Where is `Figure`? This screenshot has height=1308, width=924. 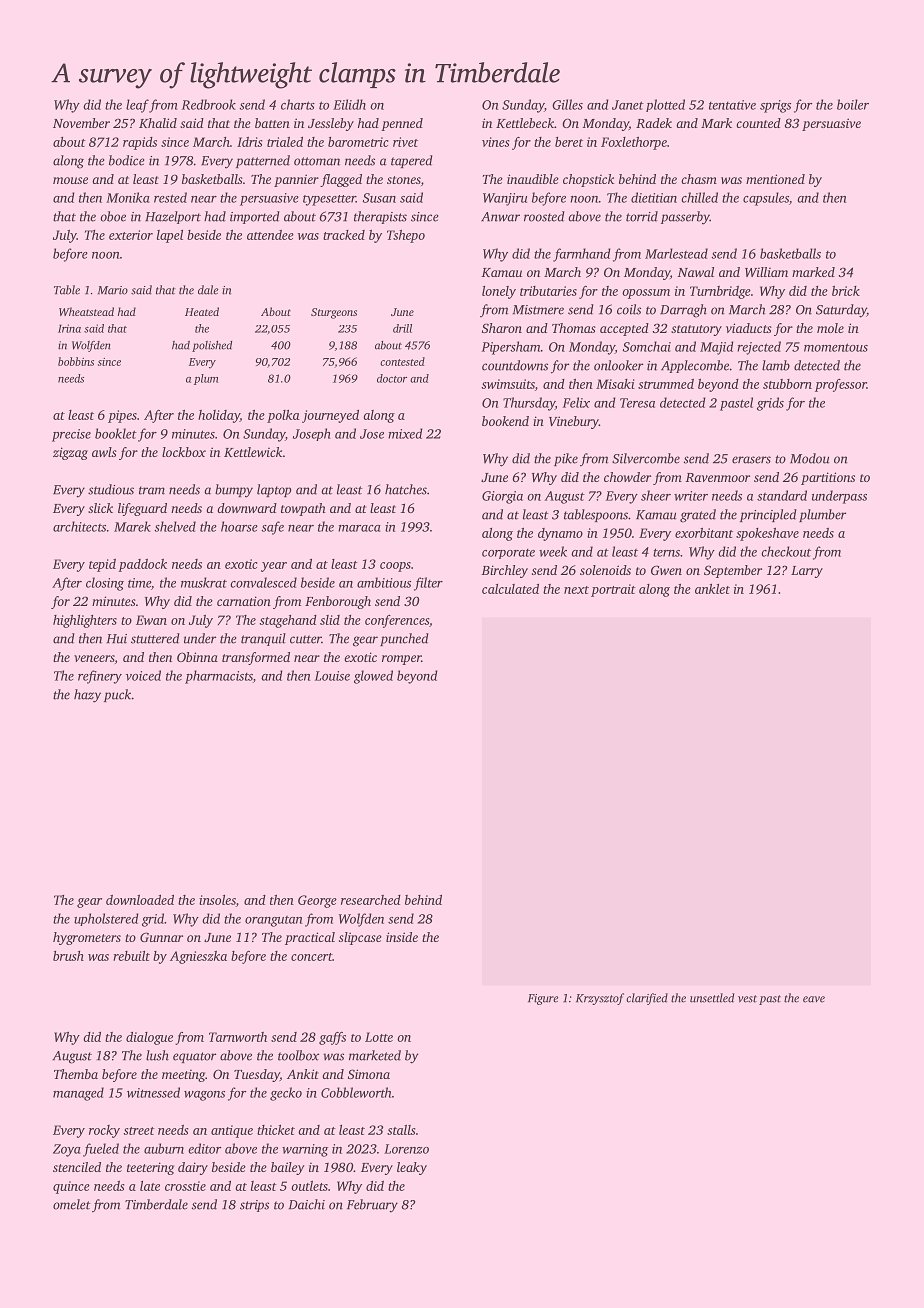 Figure is located at coordinates (543, 999).
